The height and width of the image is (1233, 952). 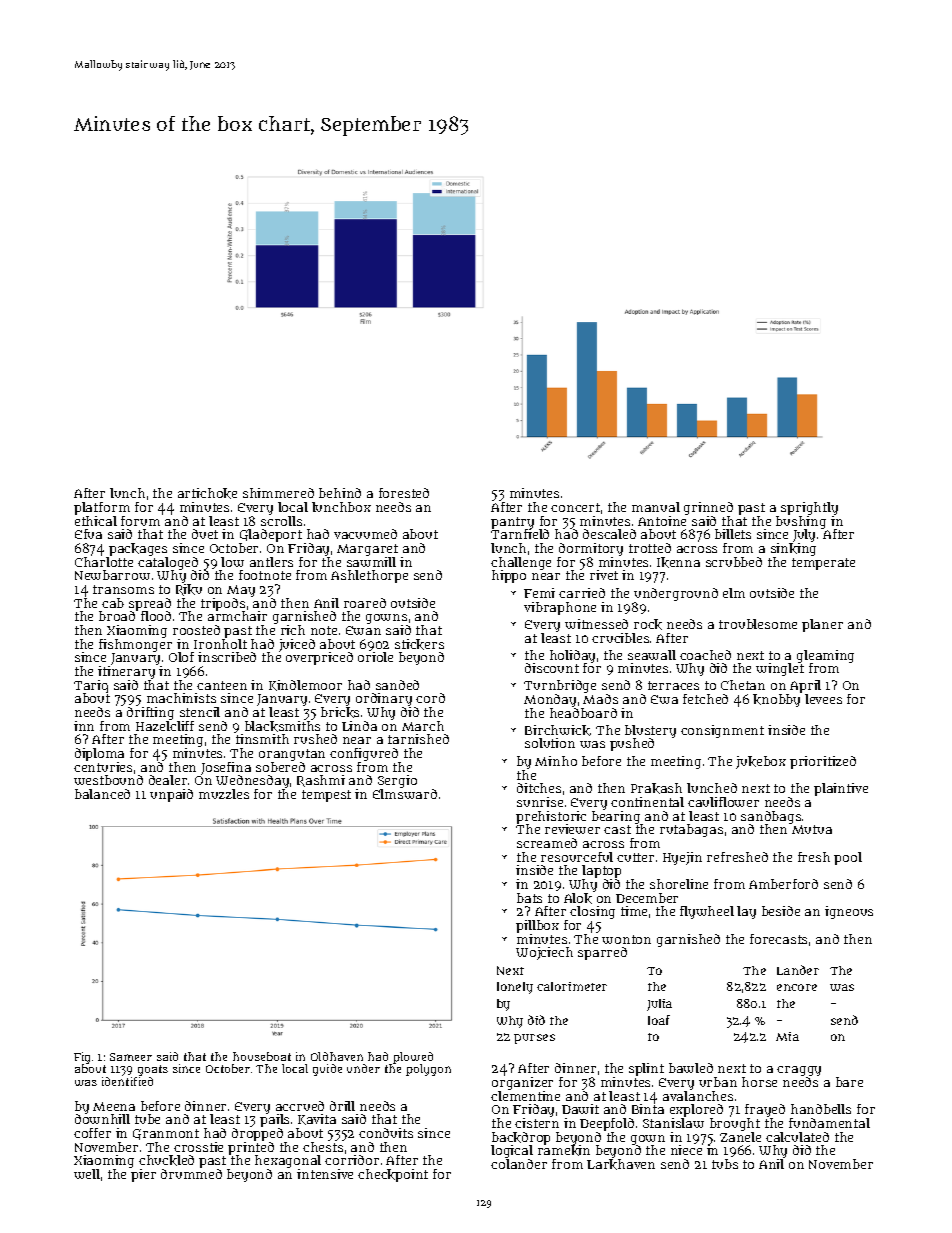 What do you see at coordinates (797, 987) in the image?
I see `encore` at bounding box center [797, 987].
